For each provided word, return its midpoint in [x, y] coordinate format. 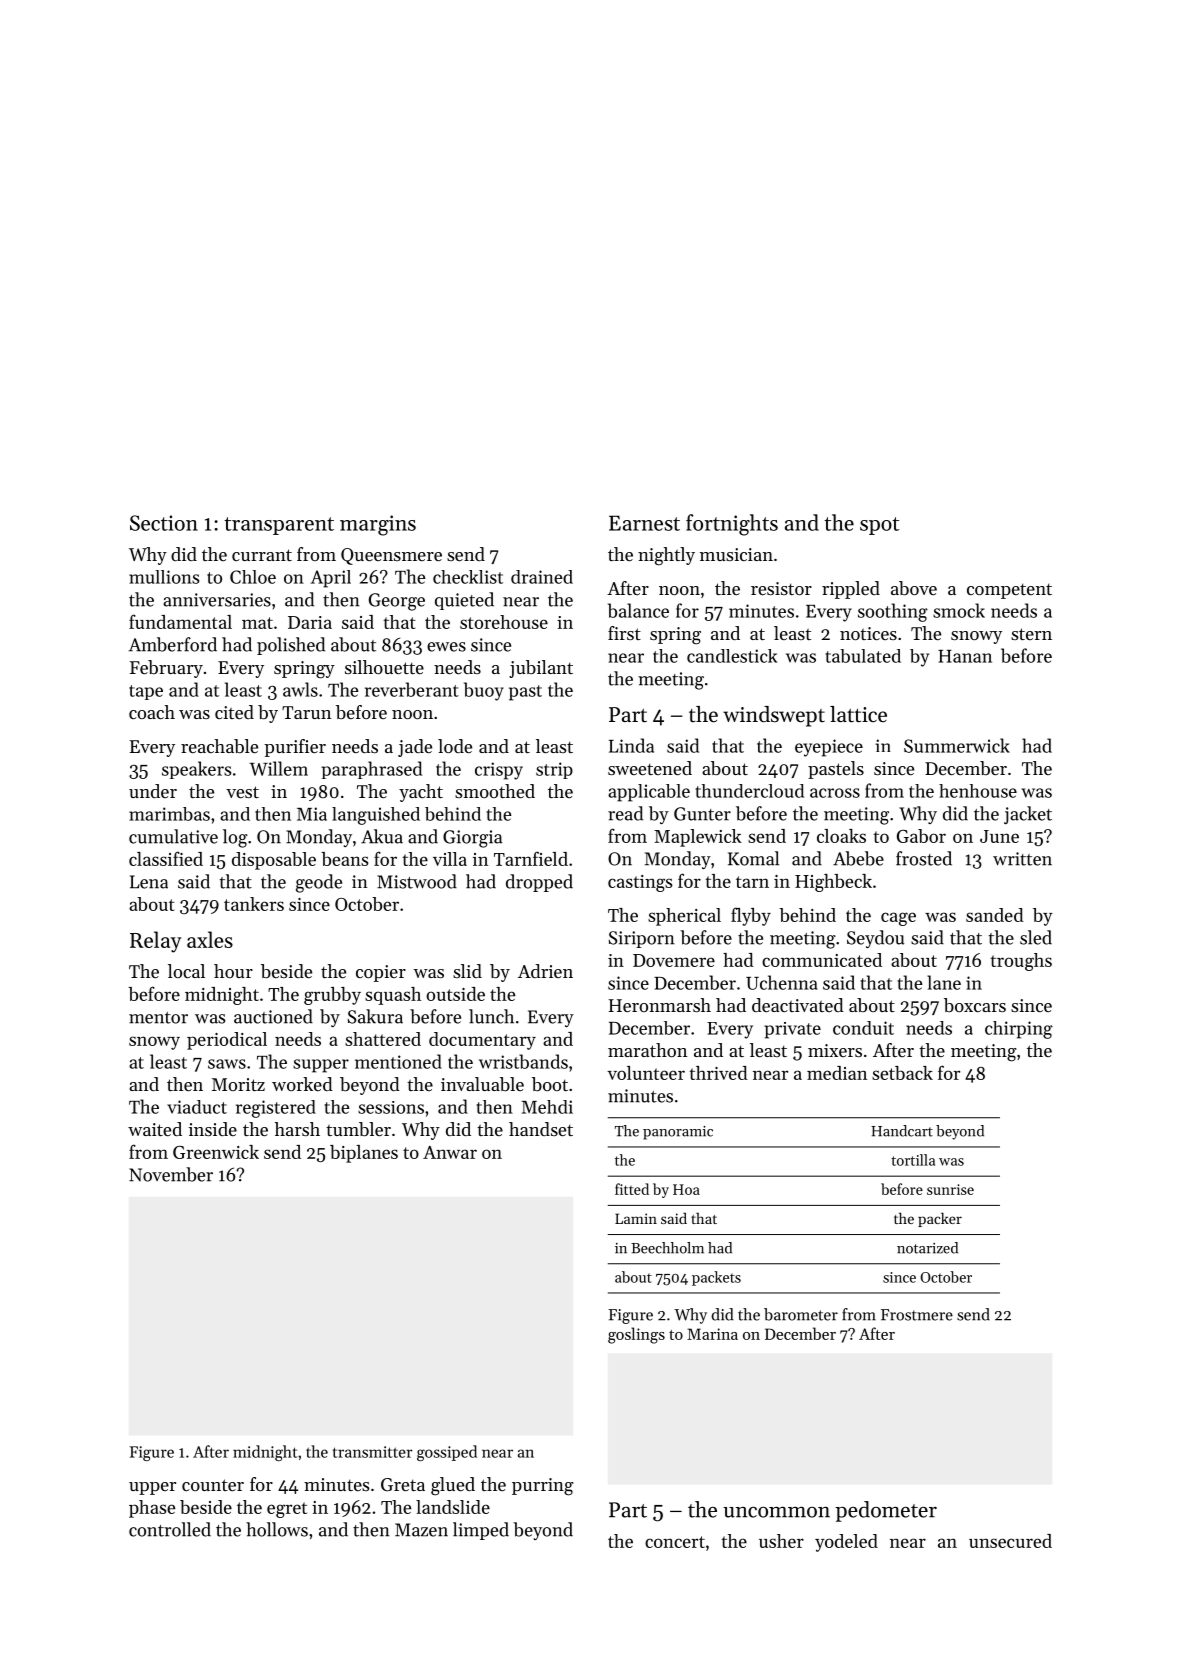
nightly [666, 556]
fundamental [180, 621]
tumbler [358, 1129]
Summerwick [957, 745]
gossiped [447, 1453]
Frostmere [917, 1315]
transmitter [373, 1452]
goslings [636, 1335]
